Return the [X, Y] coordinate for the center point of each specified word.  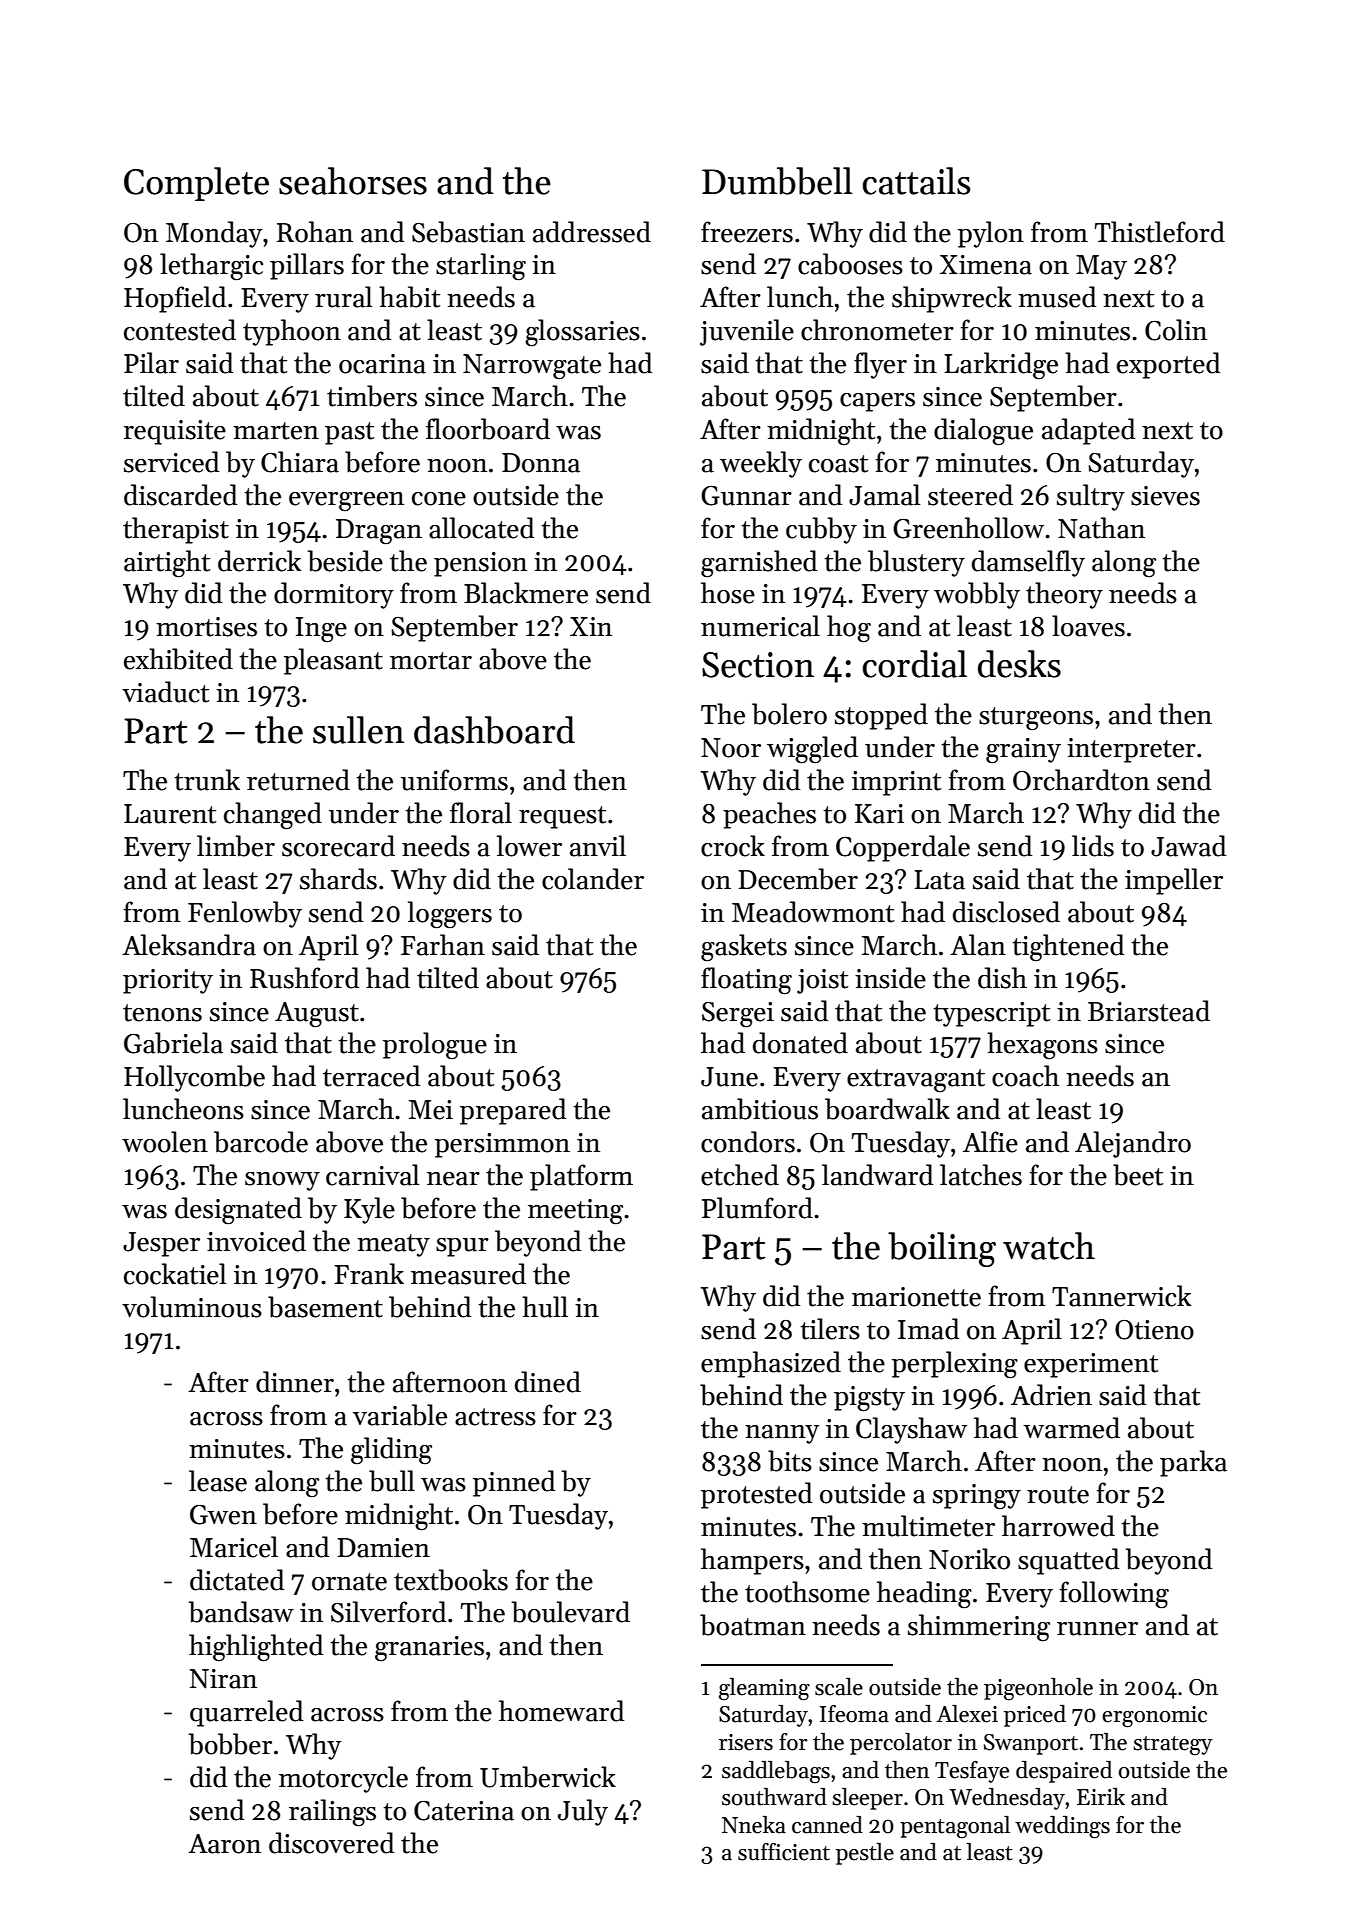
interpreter [1131, 750]
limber [236, 846]
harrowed [1058, 1526]
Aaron [224, 1844]
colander [593, 879]
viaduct [165, 692]
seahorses [353, 181]
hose [728, 593]
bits [790, 1461]
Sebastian [468, 232]
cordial [914, 664]
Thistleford [1160, 232]
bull [392, 1481]
